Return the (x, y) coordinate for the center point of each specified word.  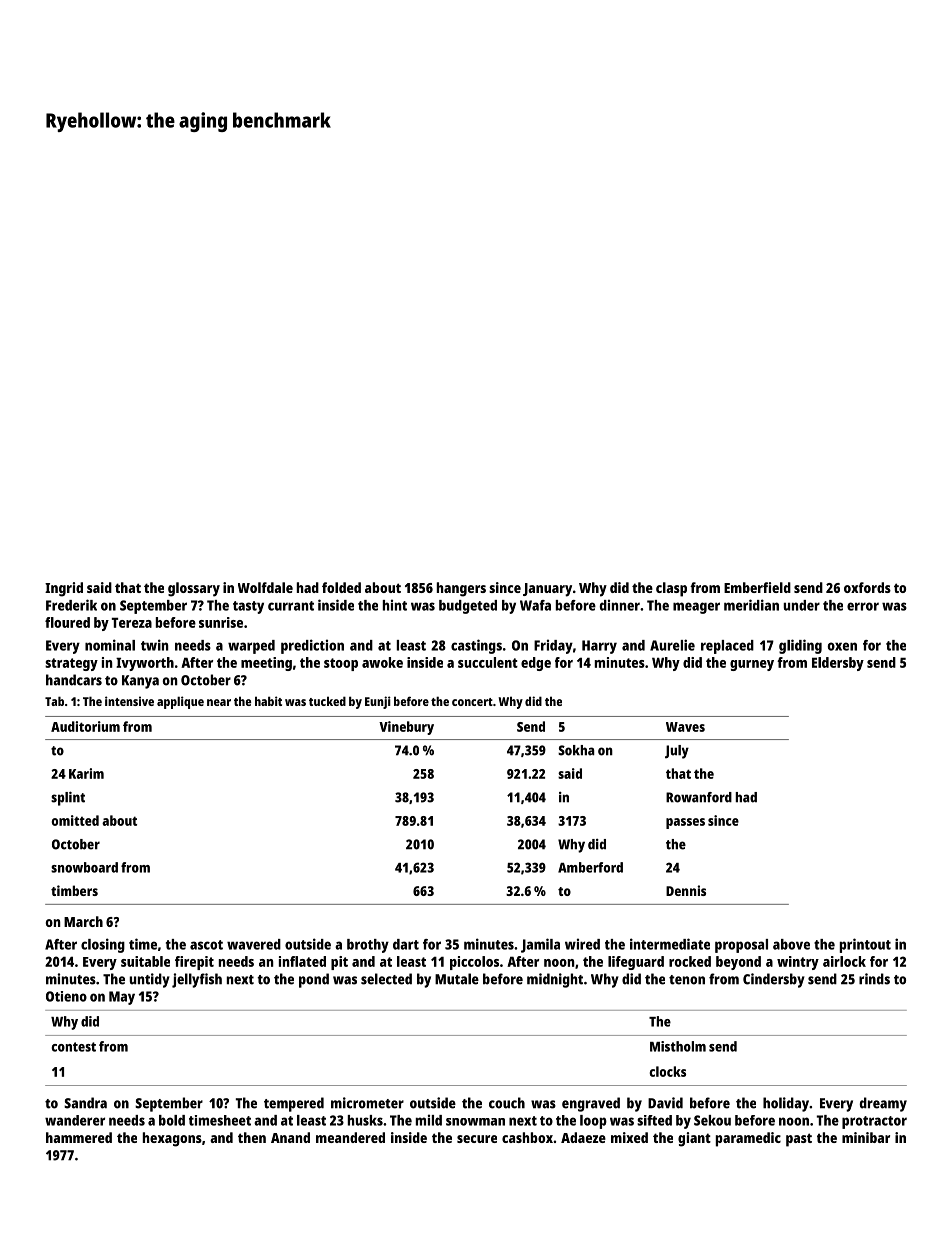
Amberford (590, 867)
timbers (74, 890)
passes (685, 823)
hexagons (172, 1139)
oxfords (867, 587)
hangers (461, 589)
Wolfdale (265, 587)
